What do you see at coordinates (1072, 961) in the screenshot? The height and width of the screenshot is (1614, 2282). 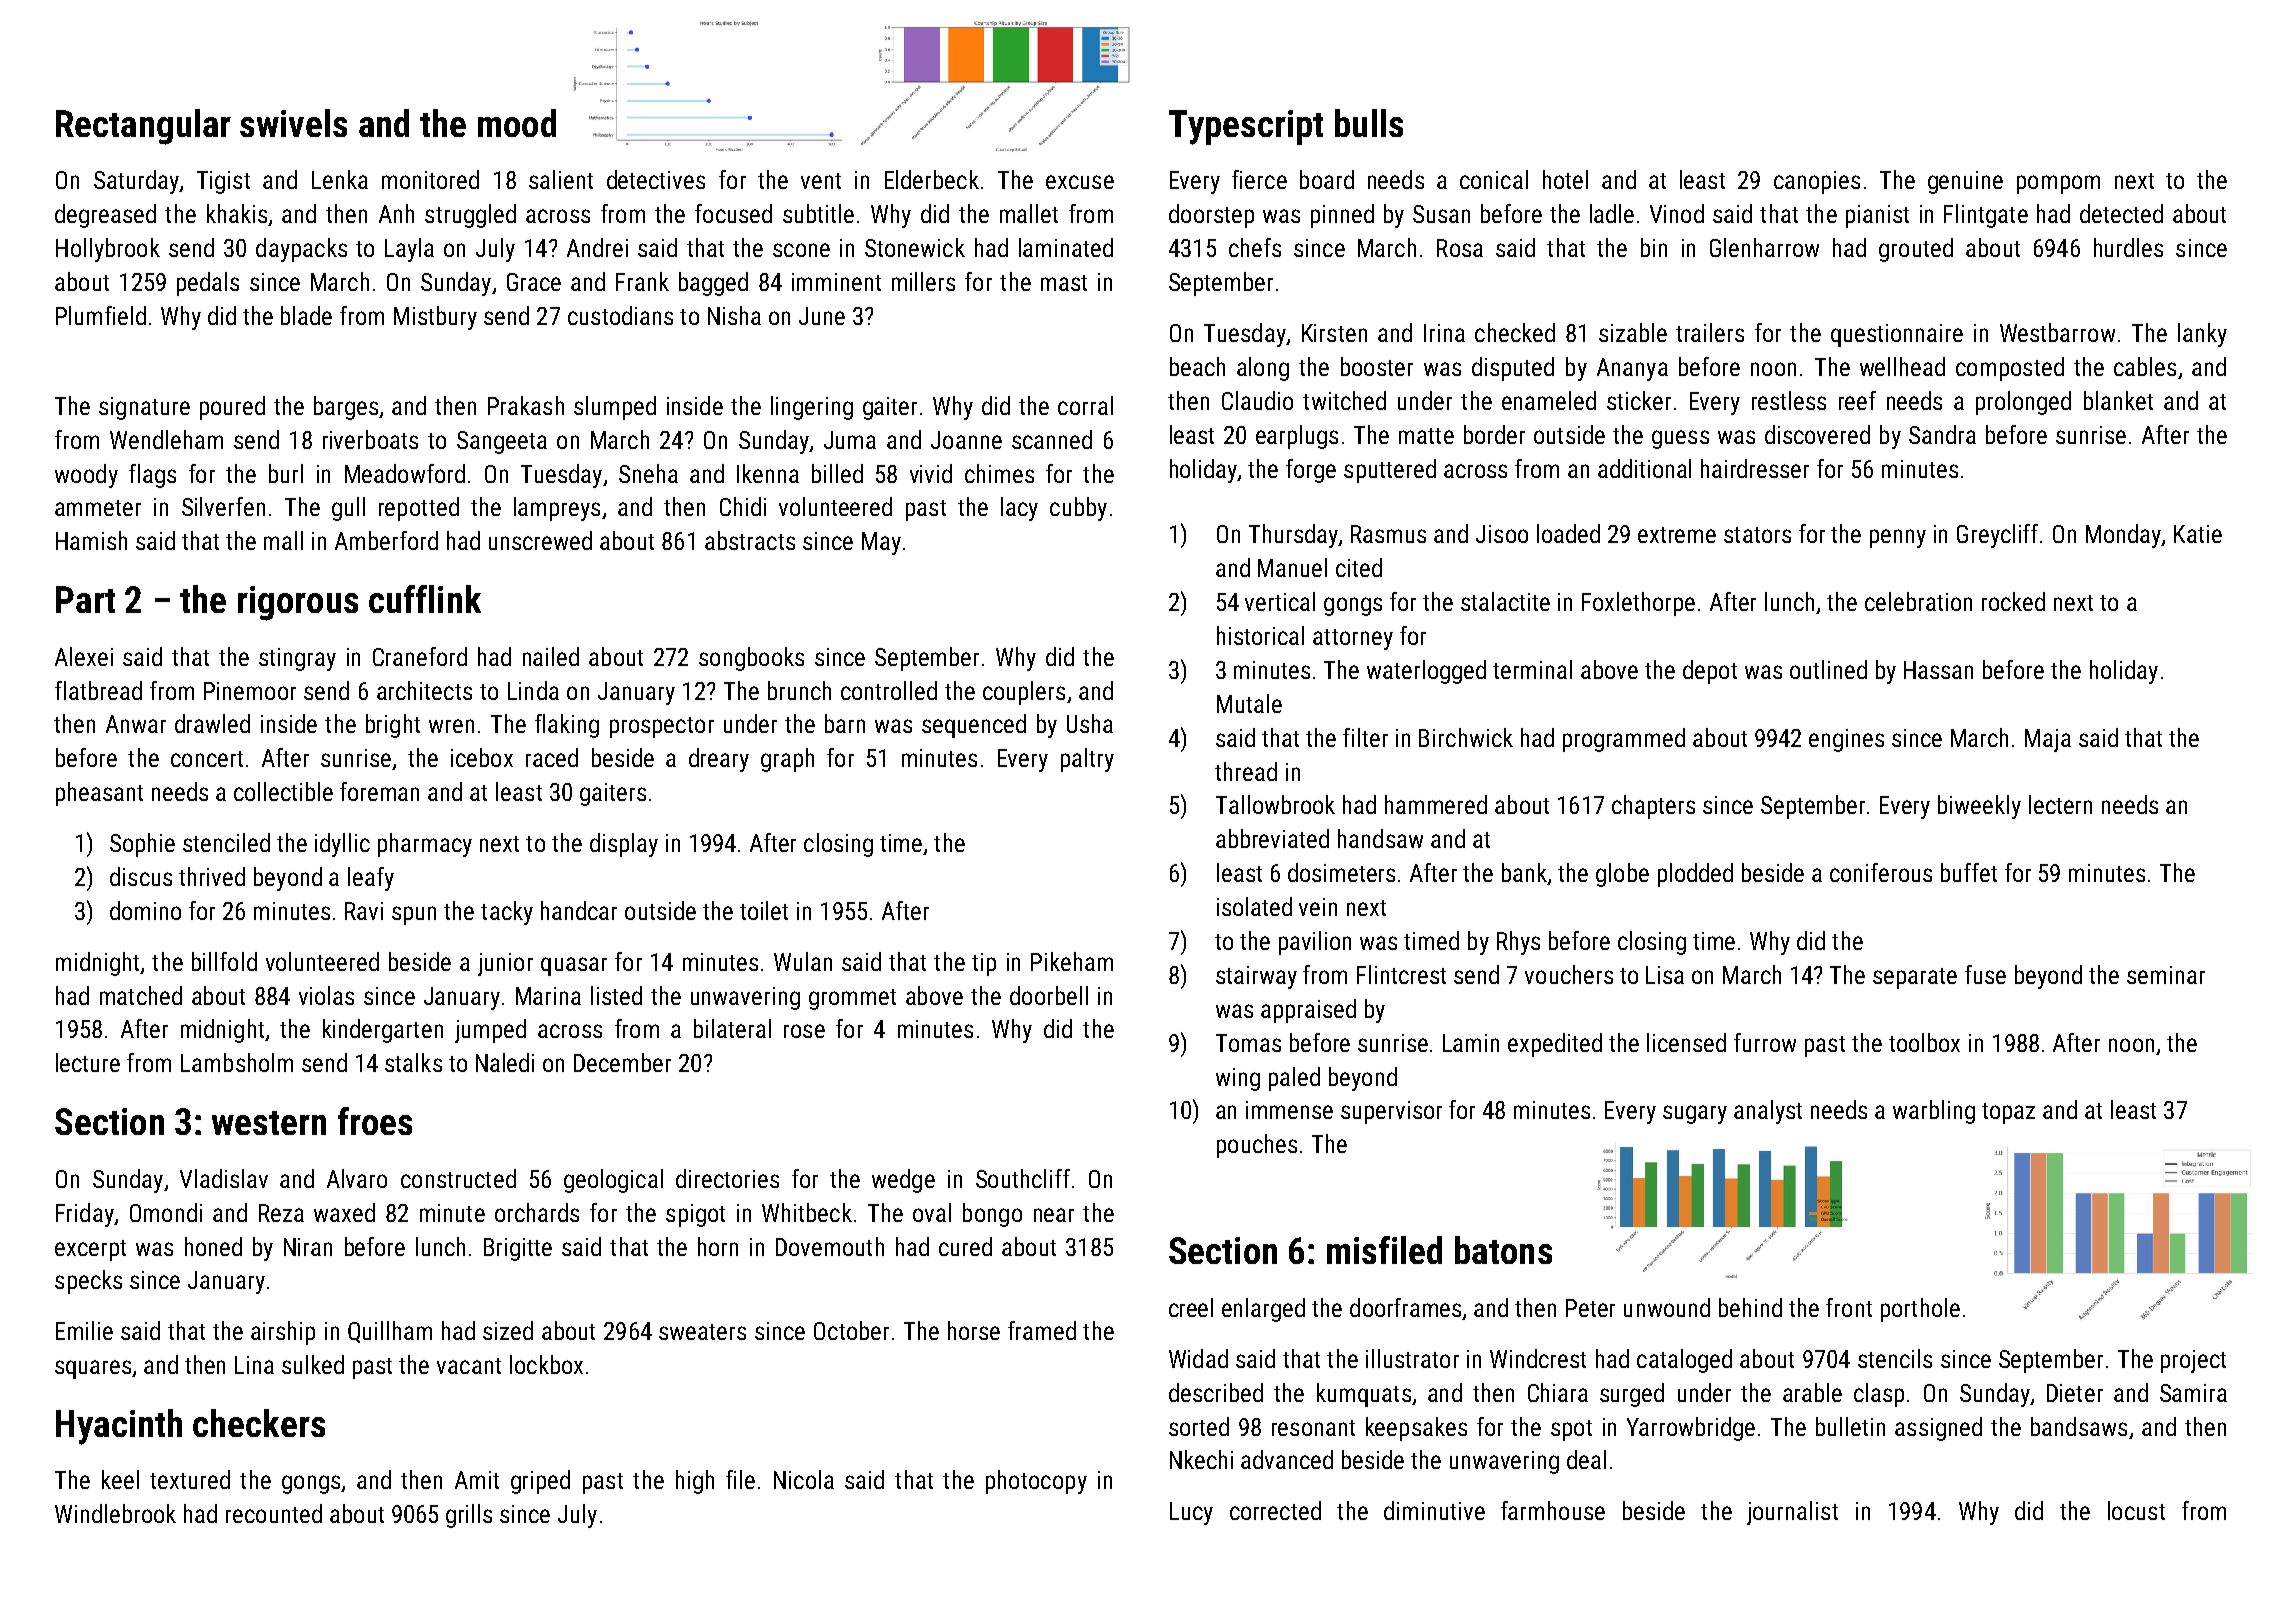 I see `Pikeham` at bounding box center [1072, 961].
